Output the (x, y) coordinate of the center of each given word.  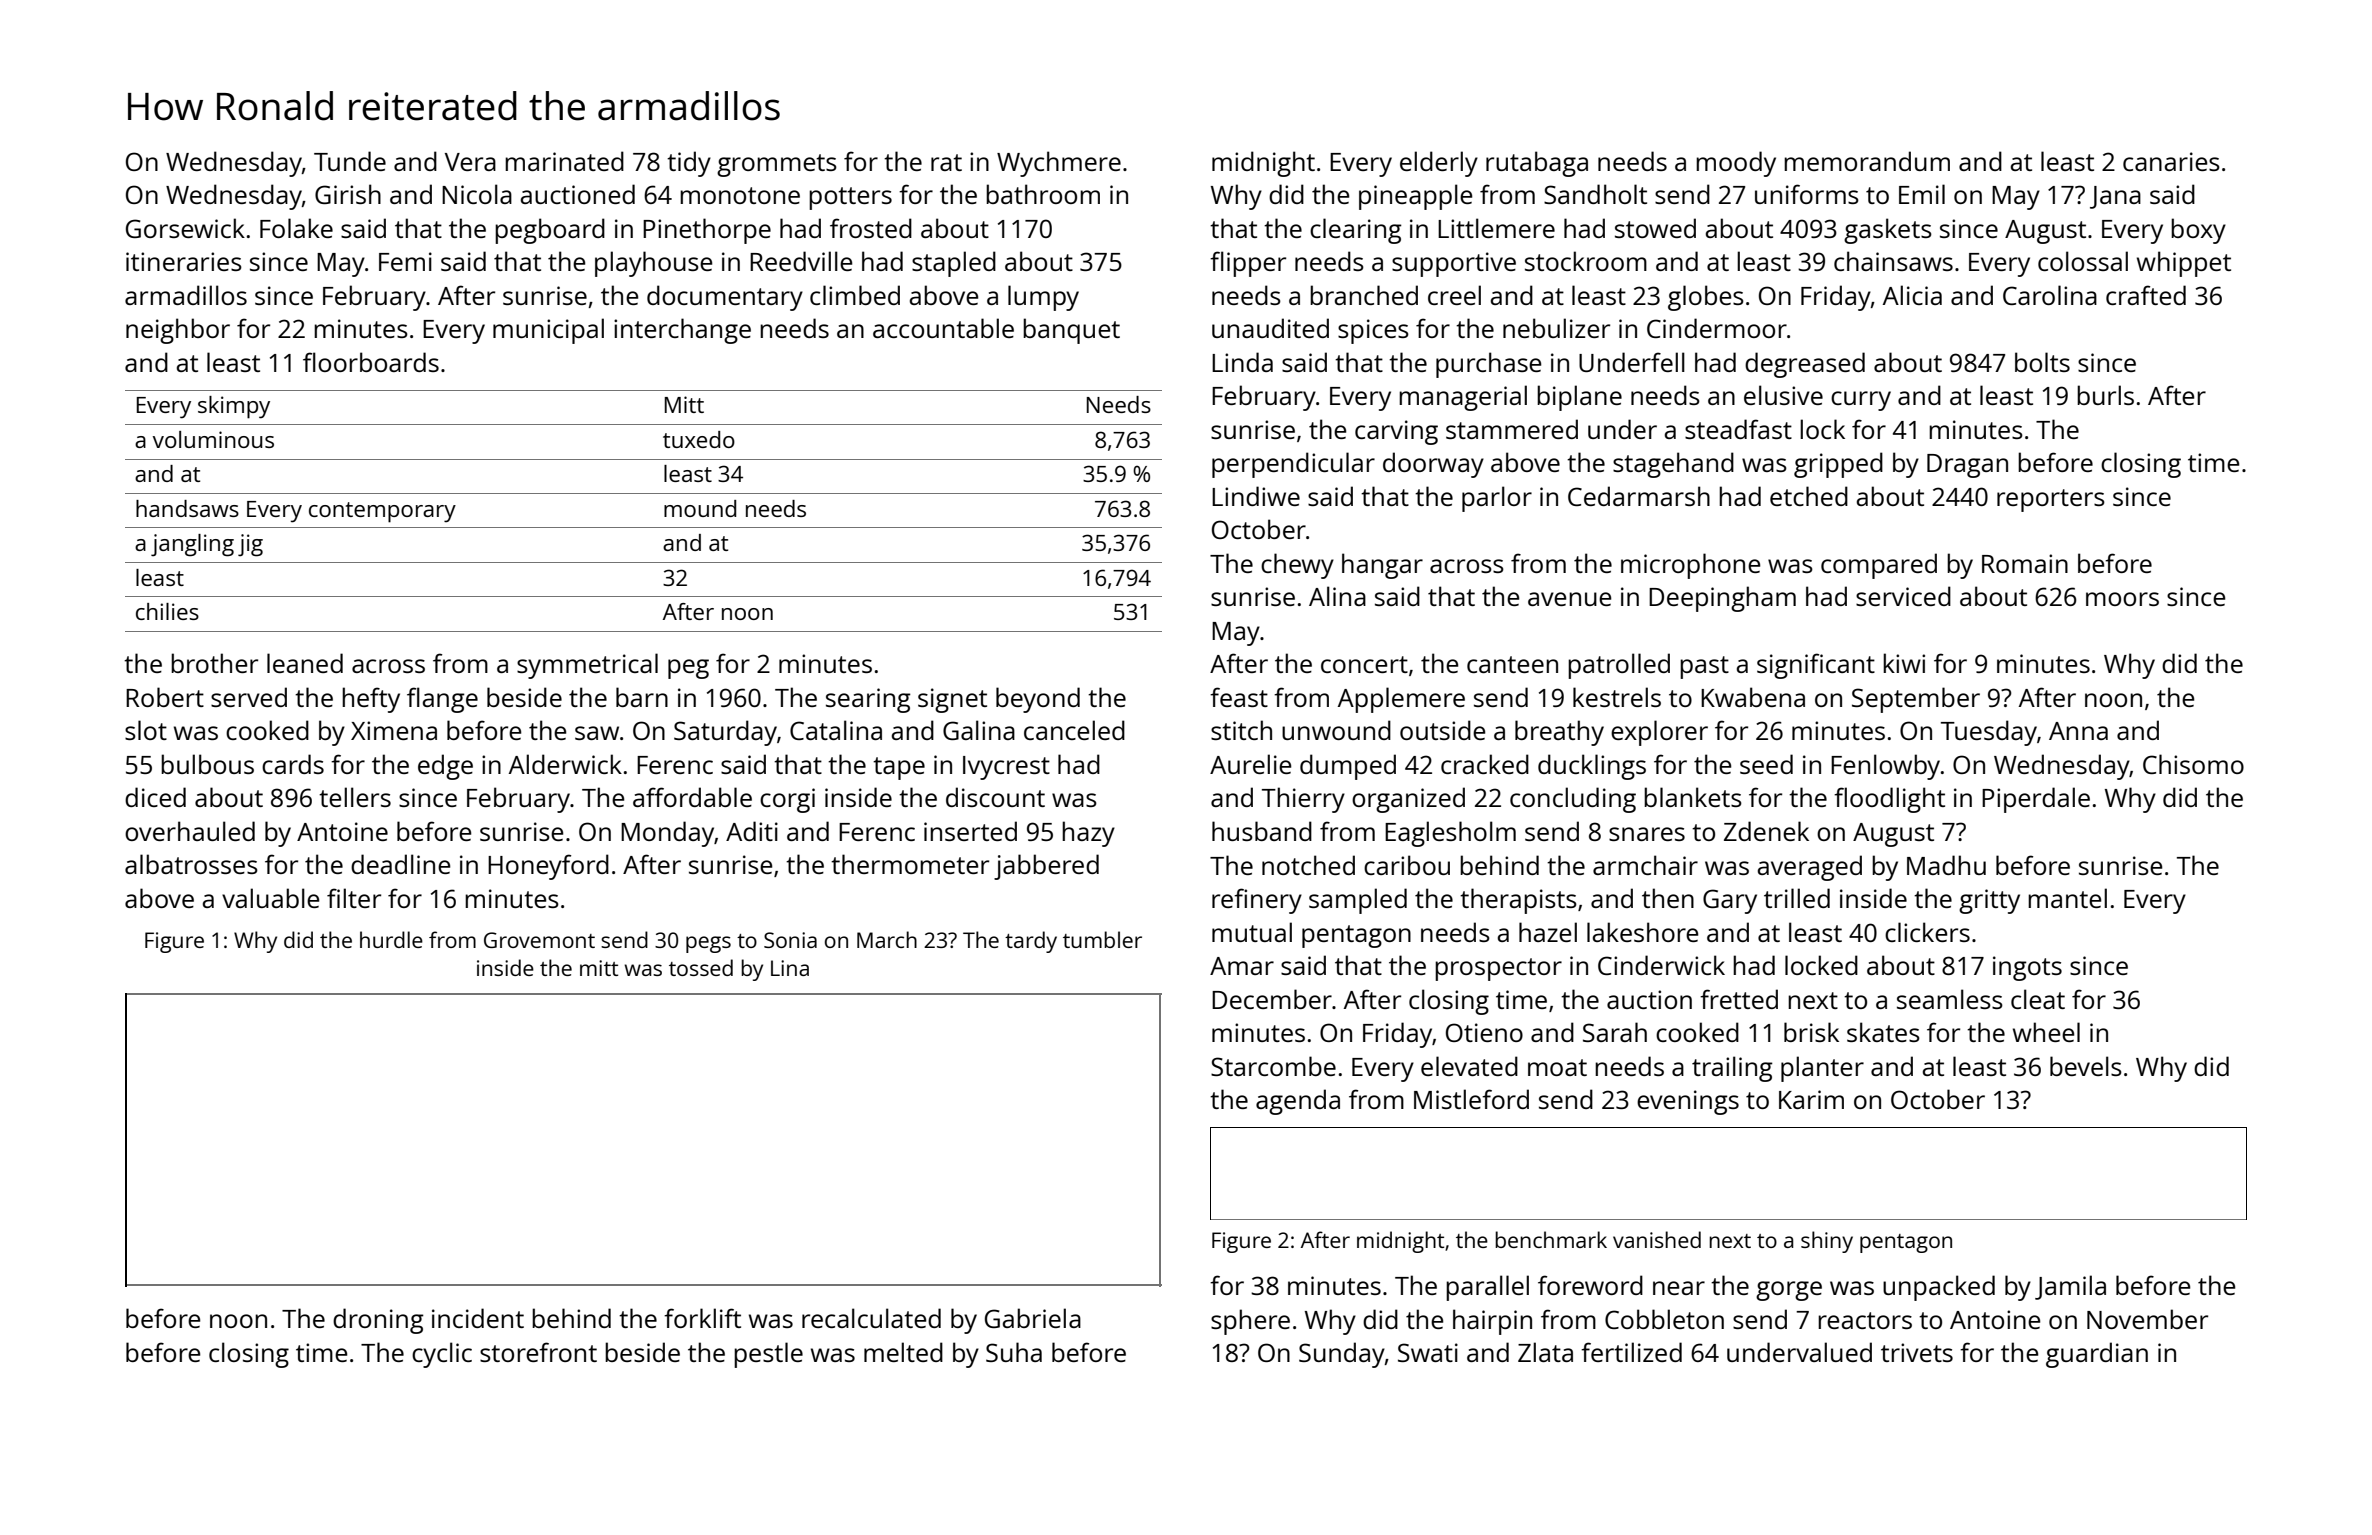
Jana (2115, 197)
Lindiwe (1256, 496)
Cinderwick (1661, 965)
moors (2122, 599)
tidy (689, 164)
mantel (2067, 898)
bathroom (1043, 194)
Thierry (1303, 800)
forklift (702, 1318)
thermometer (910, 864)
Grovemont (539, 940)
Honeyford (548, 867)
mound (700, 508)
